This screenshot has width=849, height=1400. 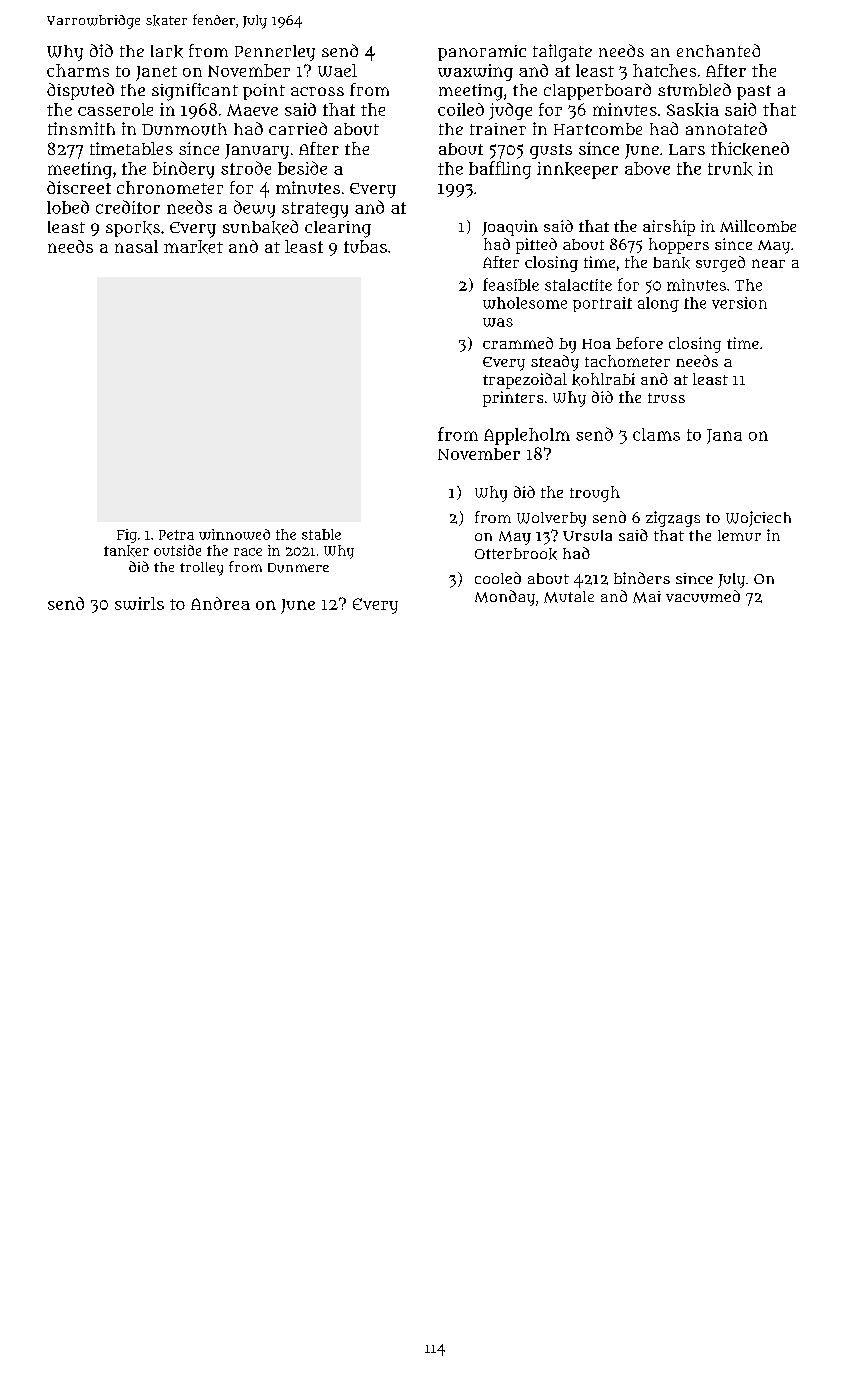 What do you see at coordinates (220, 603) in the screenshot?
I see `Andrea` at bounding box center [220, 603].
